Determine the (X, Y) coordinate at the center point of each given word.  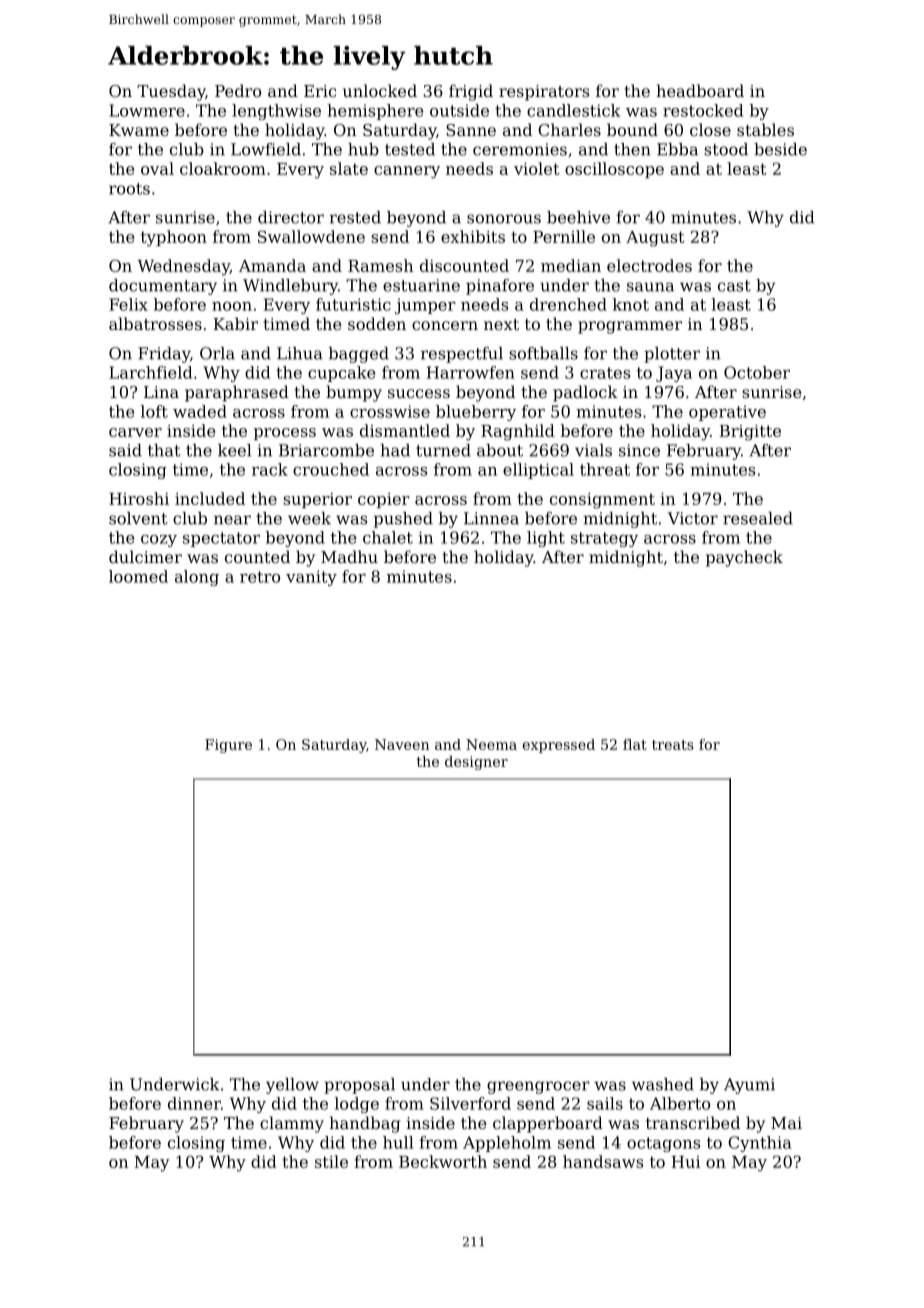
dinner (194, 1103)
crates (605, 373)
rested (355, 217)
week (309, 518)
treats (673, 745)
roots (129, 189)
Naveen (402, 744)
